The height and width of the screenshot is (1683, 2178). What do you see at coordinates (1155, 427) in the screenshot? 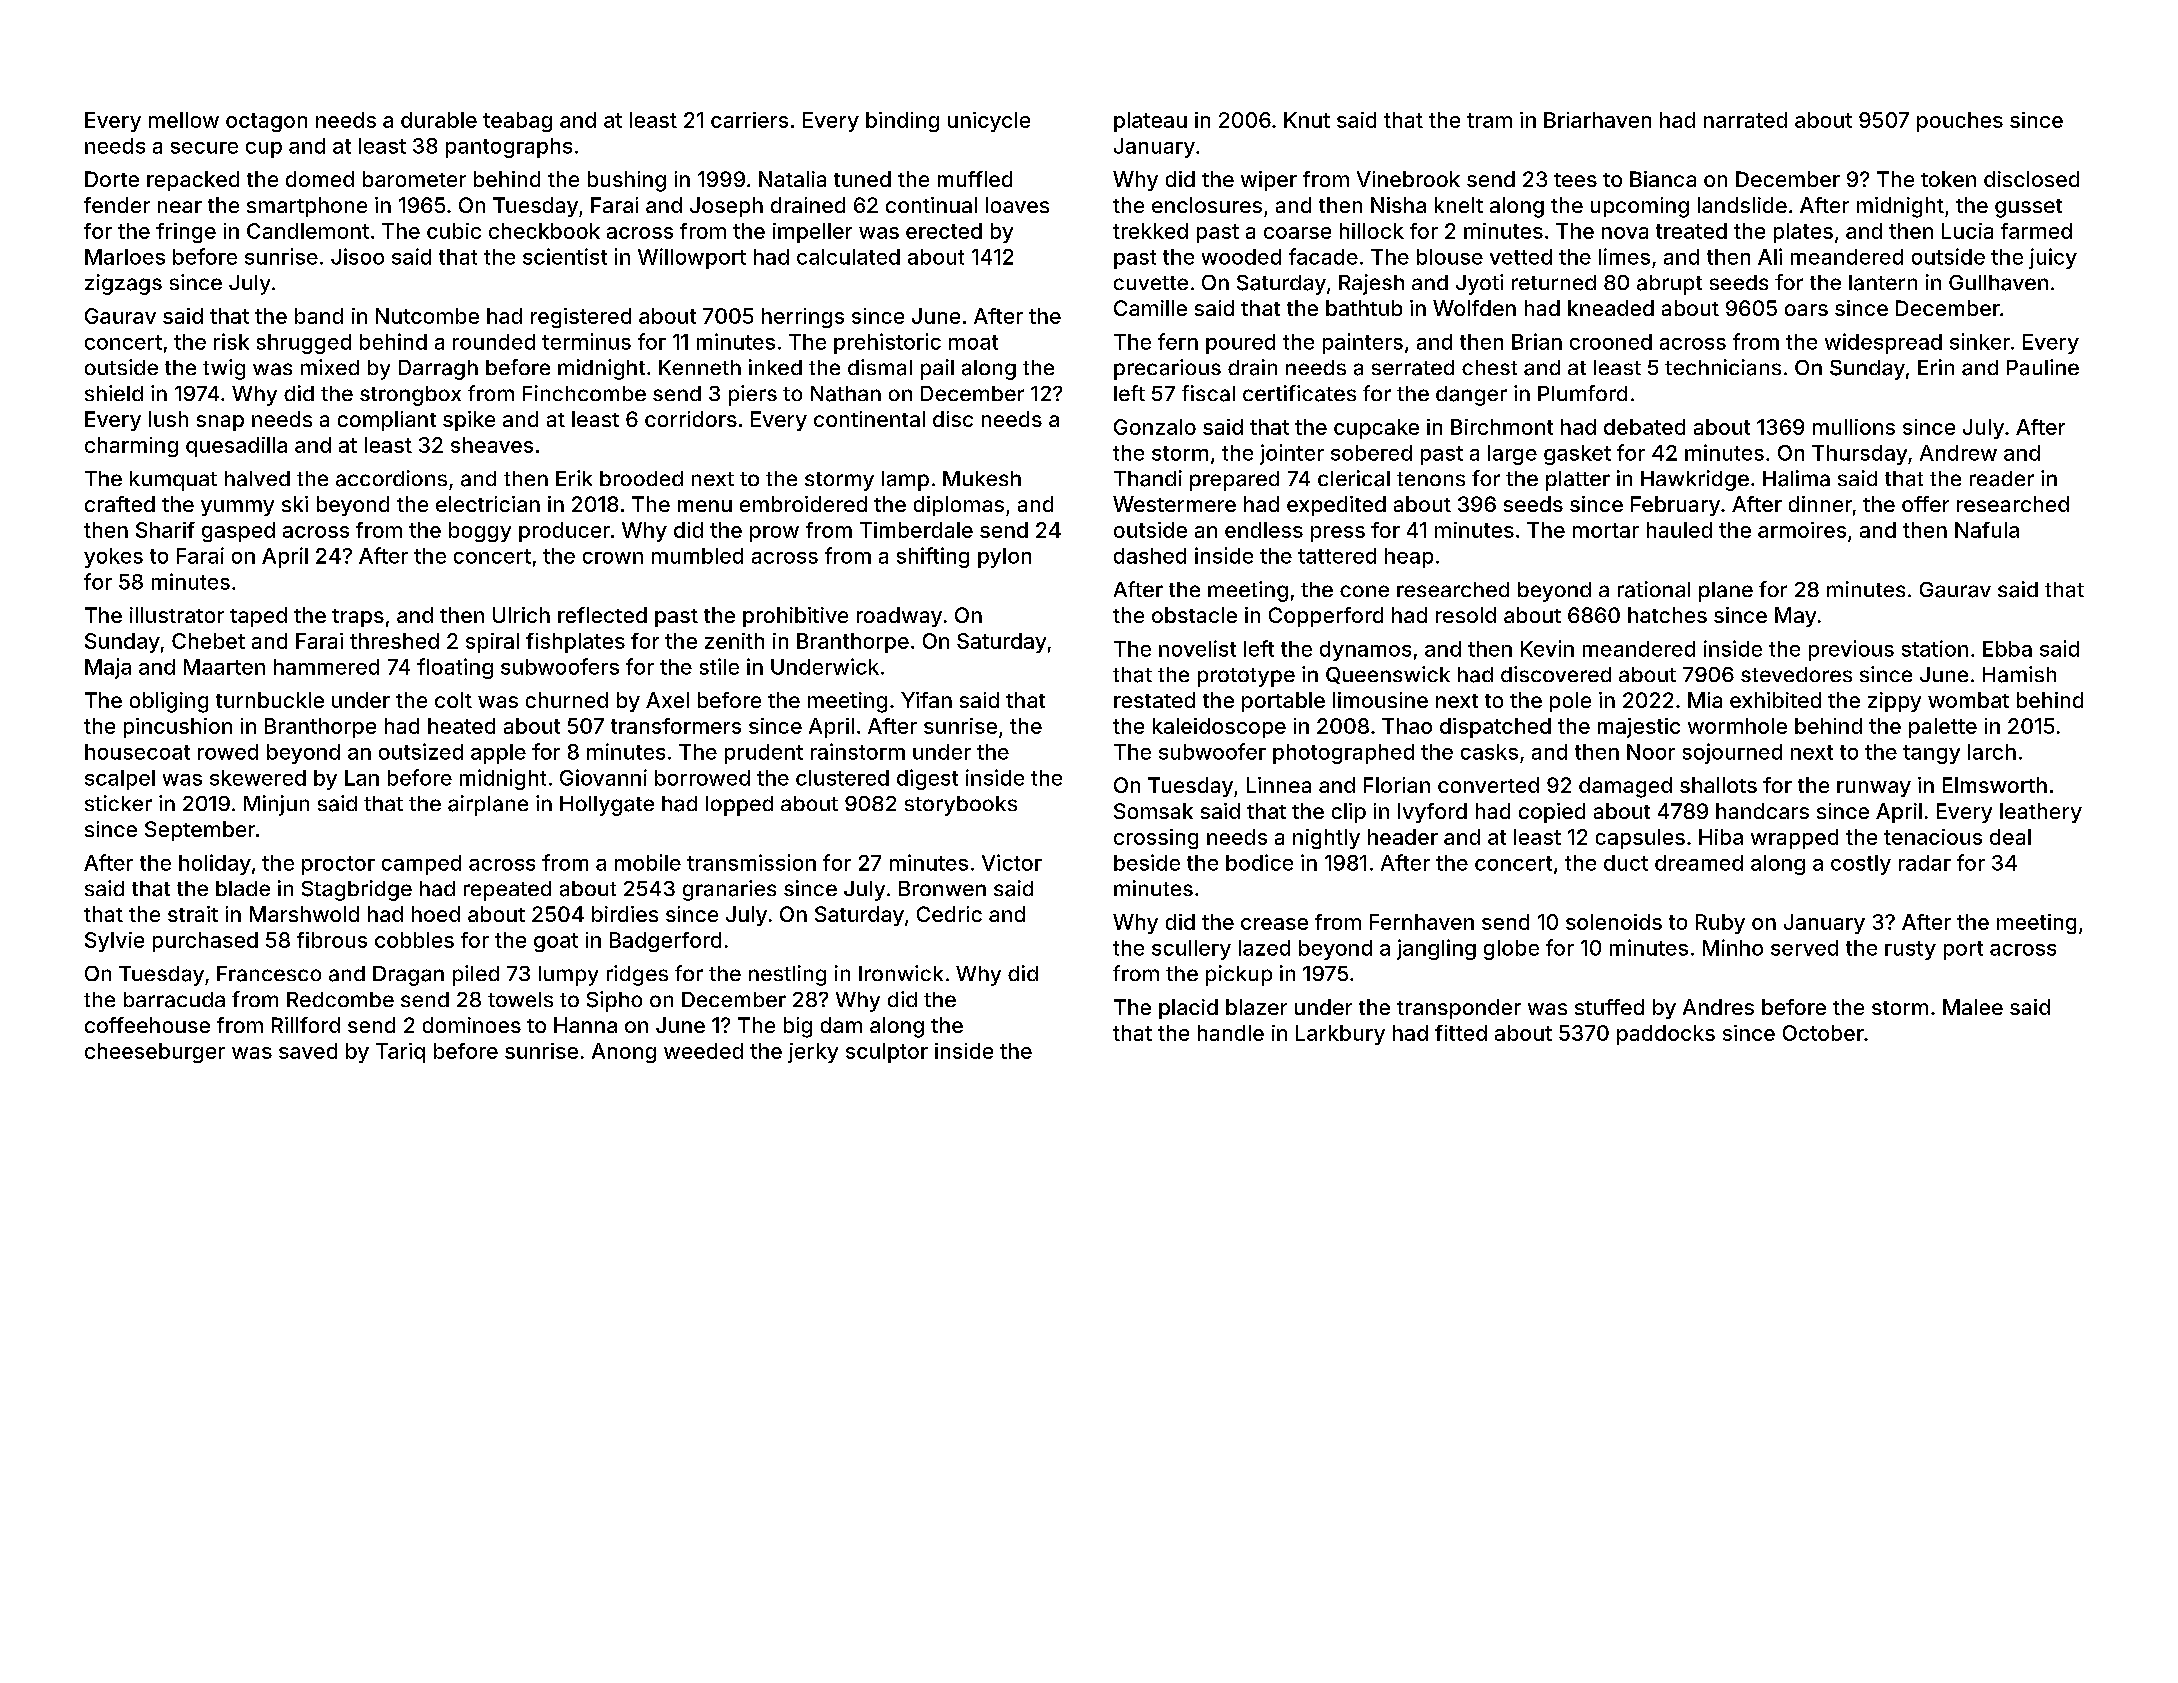
I see `Gonzalo` at bounding box center [1155, 427].
